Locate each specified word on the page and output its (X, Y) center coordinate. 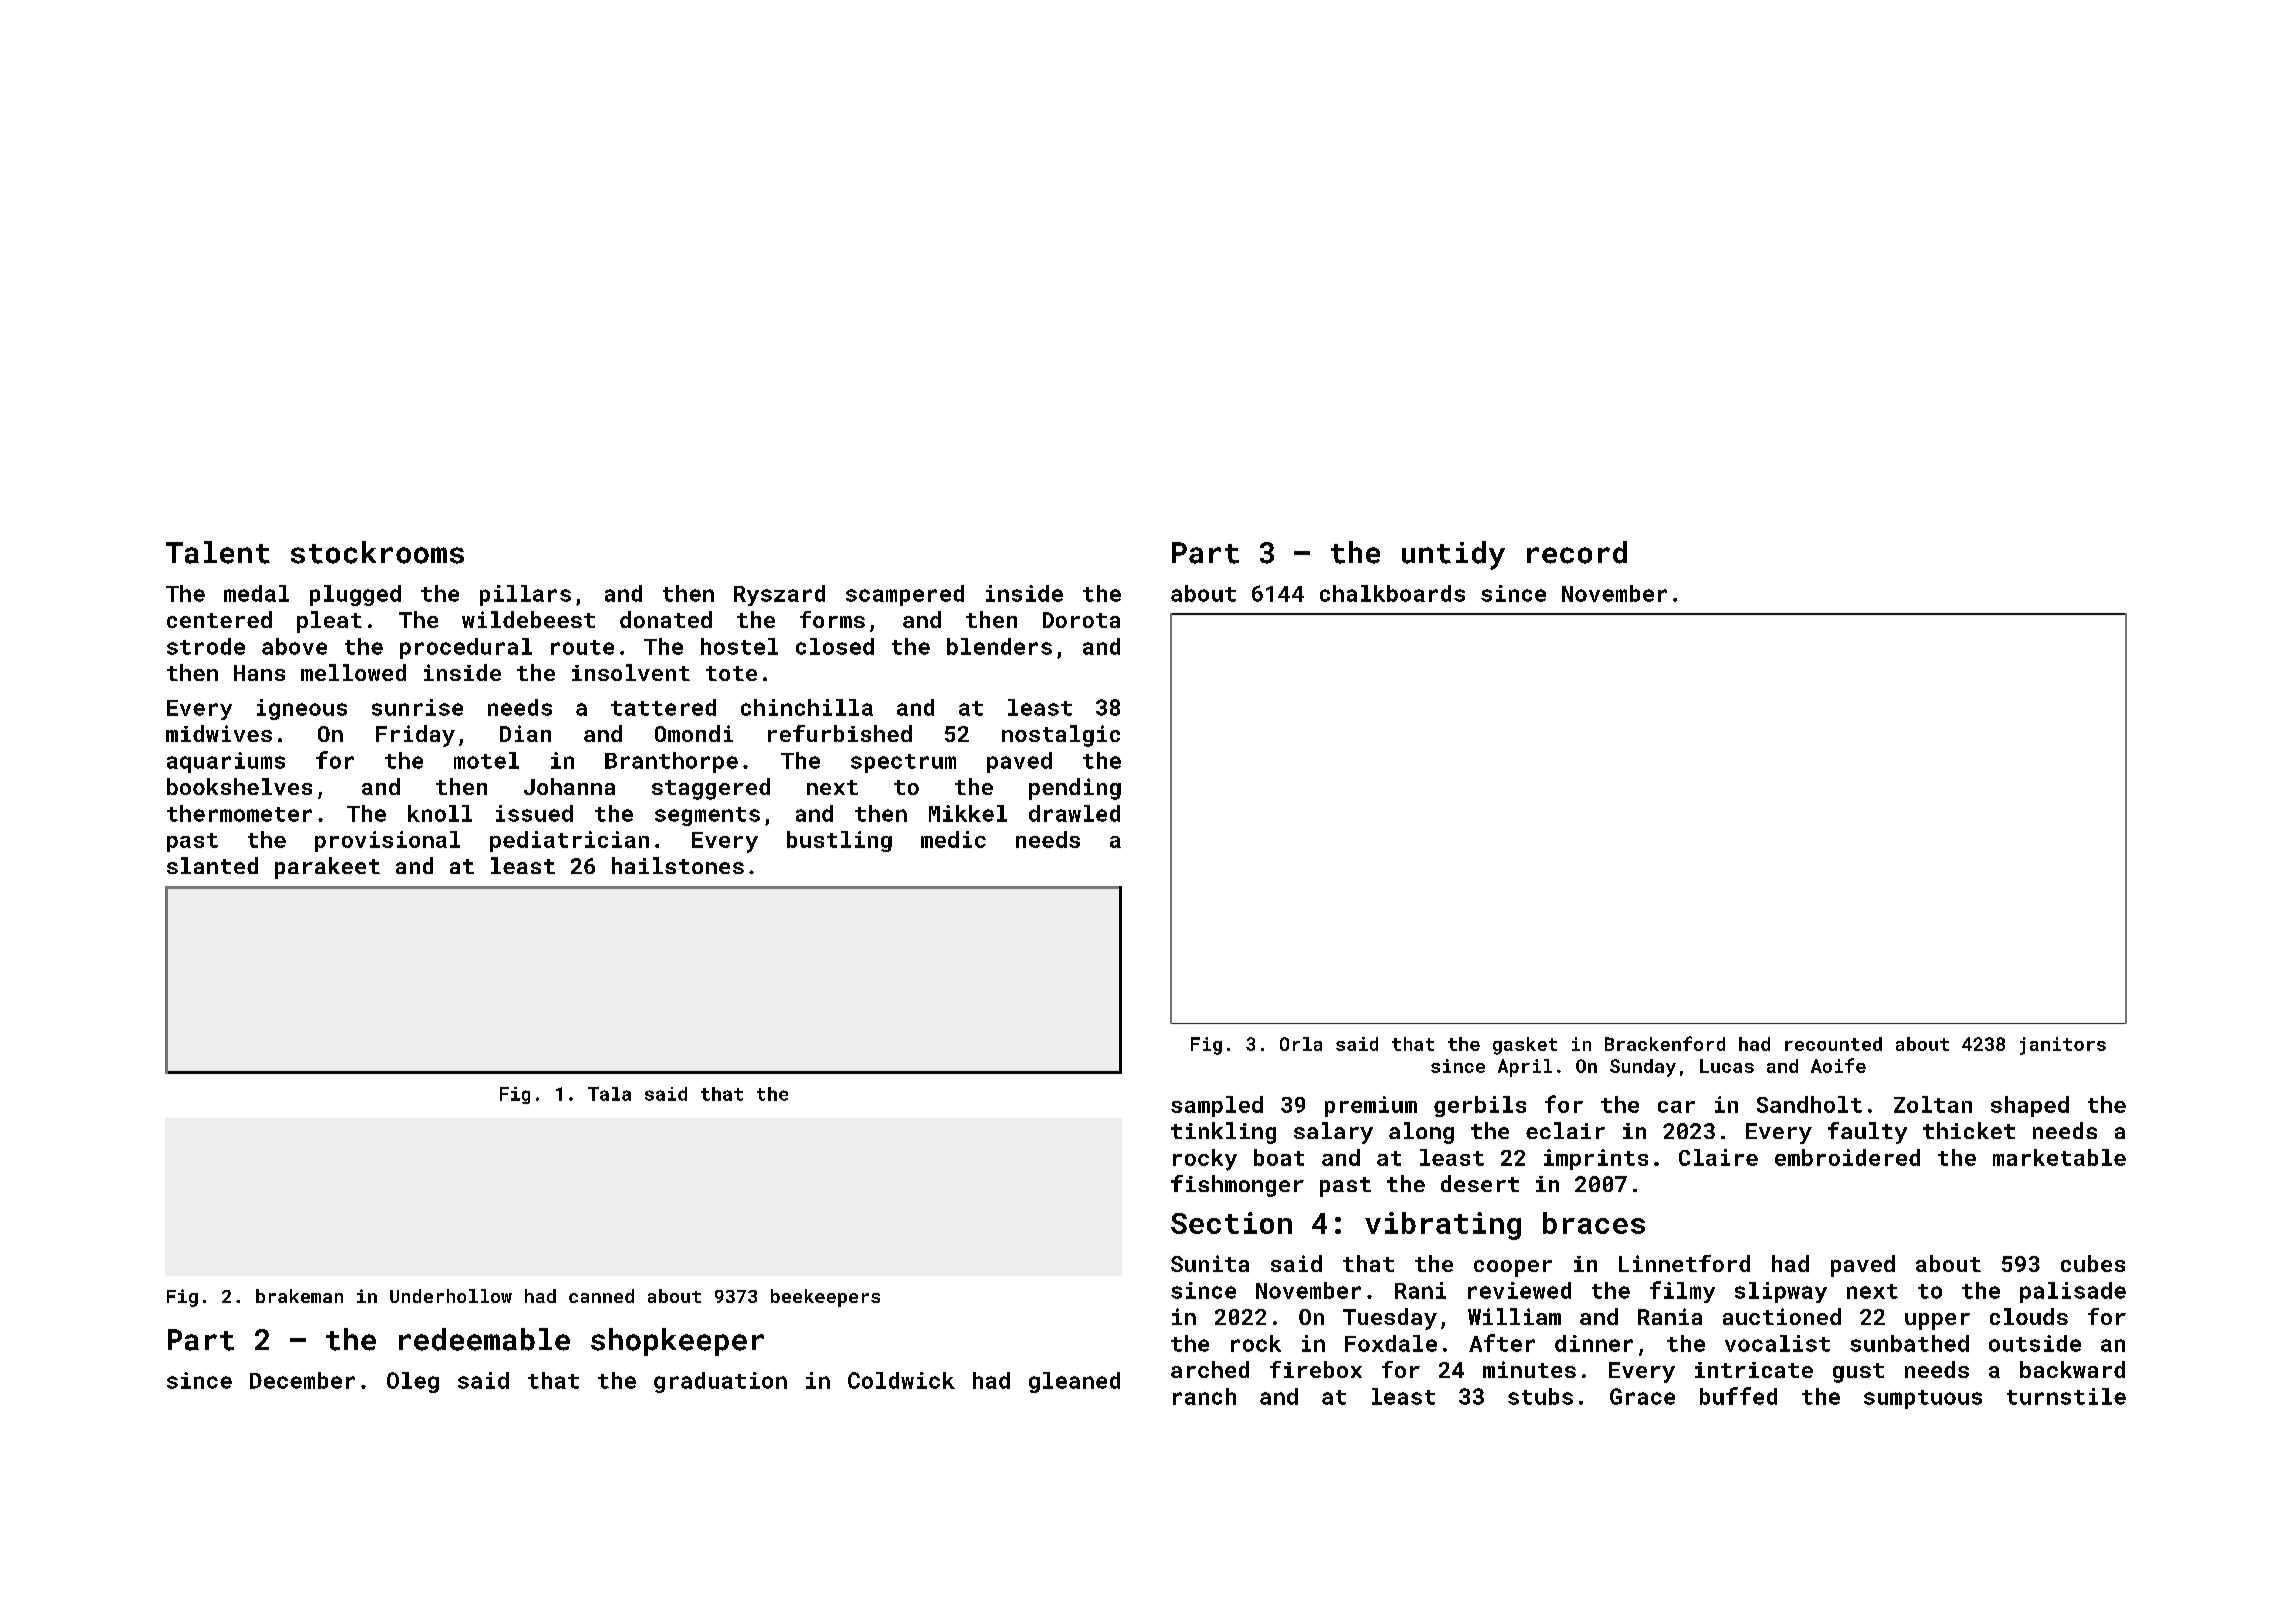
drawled (1074, 813)
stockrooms (377, 552)
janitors (2063, 1046)
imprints (1596, 1159)
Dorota (1081, 620)
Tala (609, 1094)
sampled (1217, 1106)
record (1577, 552)
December (302, 1380)
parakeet (327, 868)
